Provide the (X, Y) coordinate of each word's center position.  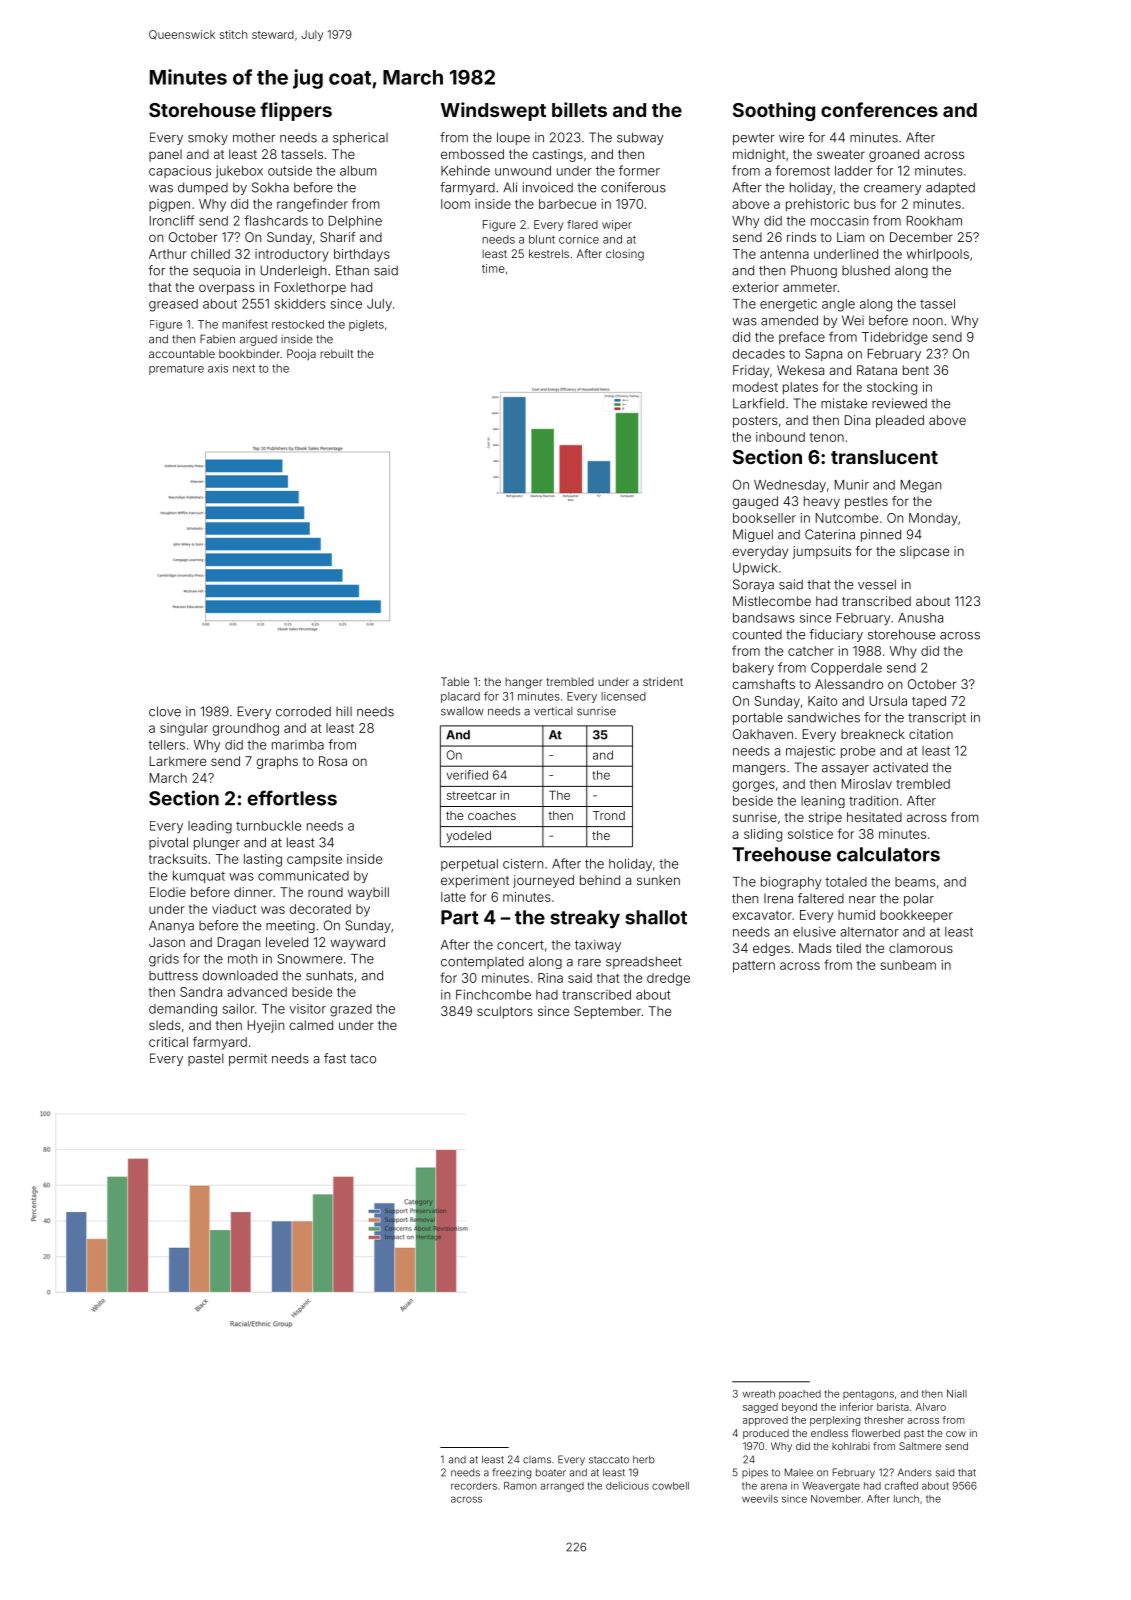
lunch (906, 1499)
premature (176, 370)
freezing (511, 1473)
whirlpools (938, 255)
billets (579, 109)
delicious (627, 1486)
